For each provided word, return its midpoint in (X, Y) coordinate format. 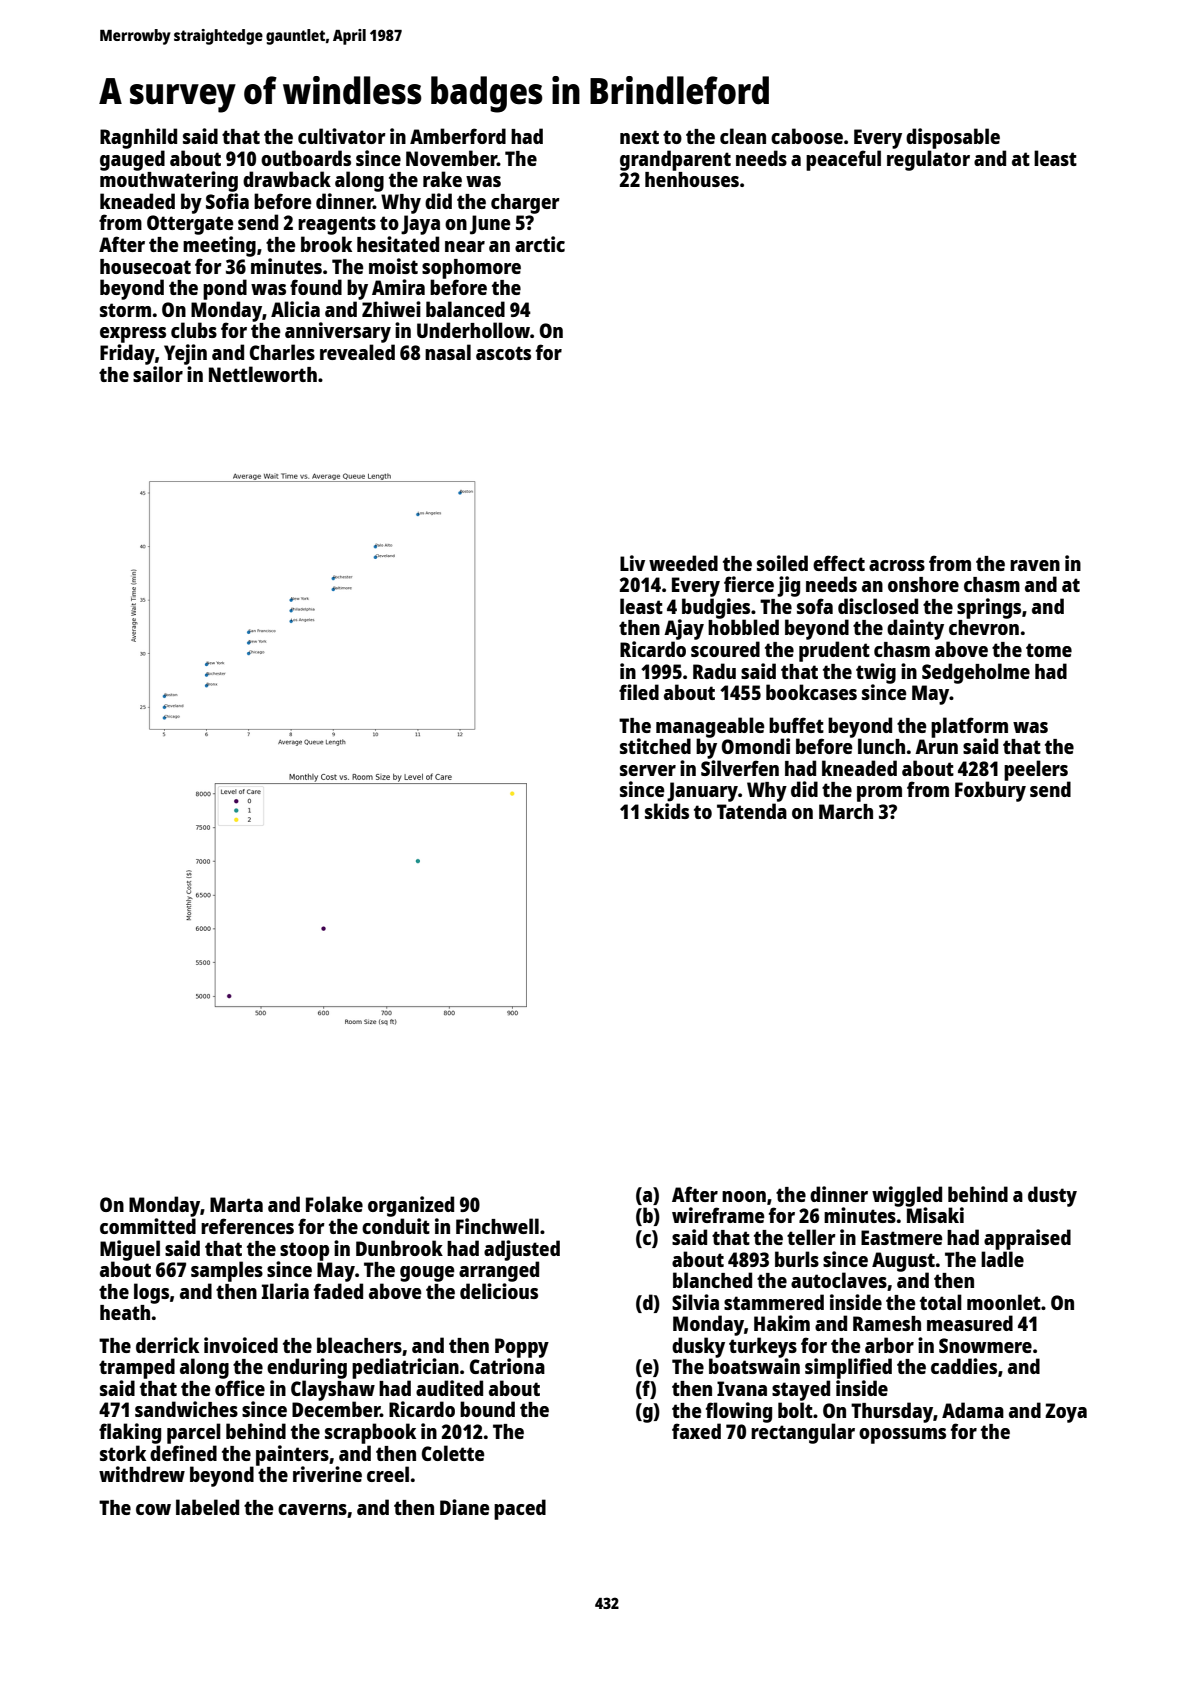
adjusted (522, 1250)
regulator (928, 160)
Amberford (458, 136)
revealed (357, 352)
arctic (540, 244)
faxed (696, 1431)
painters (292, 1455)
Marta (236, 1204)
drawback (287, 179)
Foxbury (990, 791)
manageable (710, 727)
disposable (953, 138)
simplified (848, 1368)
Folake (334, 1204)
